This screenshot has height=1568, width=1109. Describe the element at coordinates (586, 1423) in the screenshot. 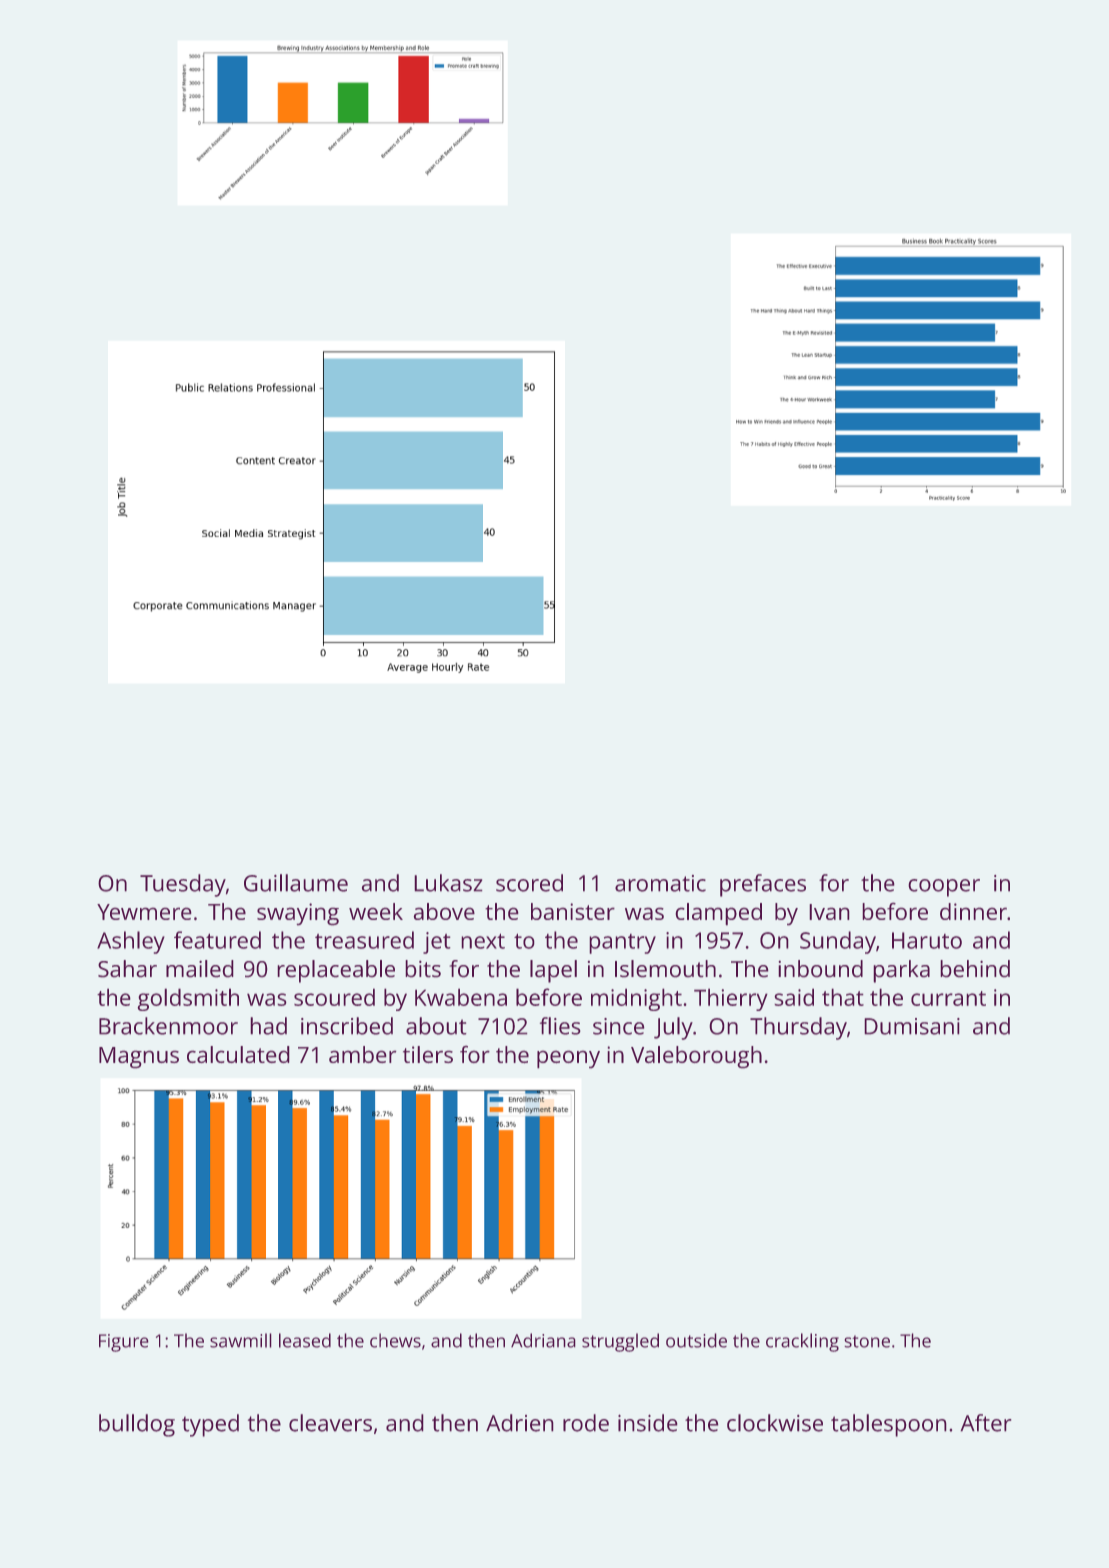

I see `rode` at that location.
